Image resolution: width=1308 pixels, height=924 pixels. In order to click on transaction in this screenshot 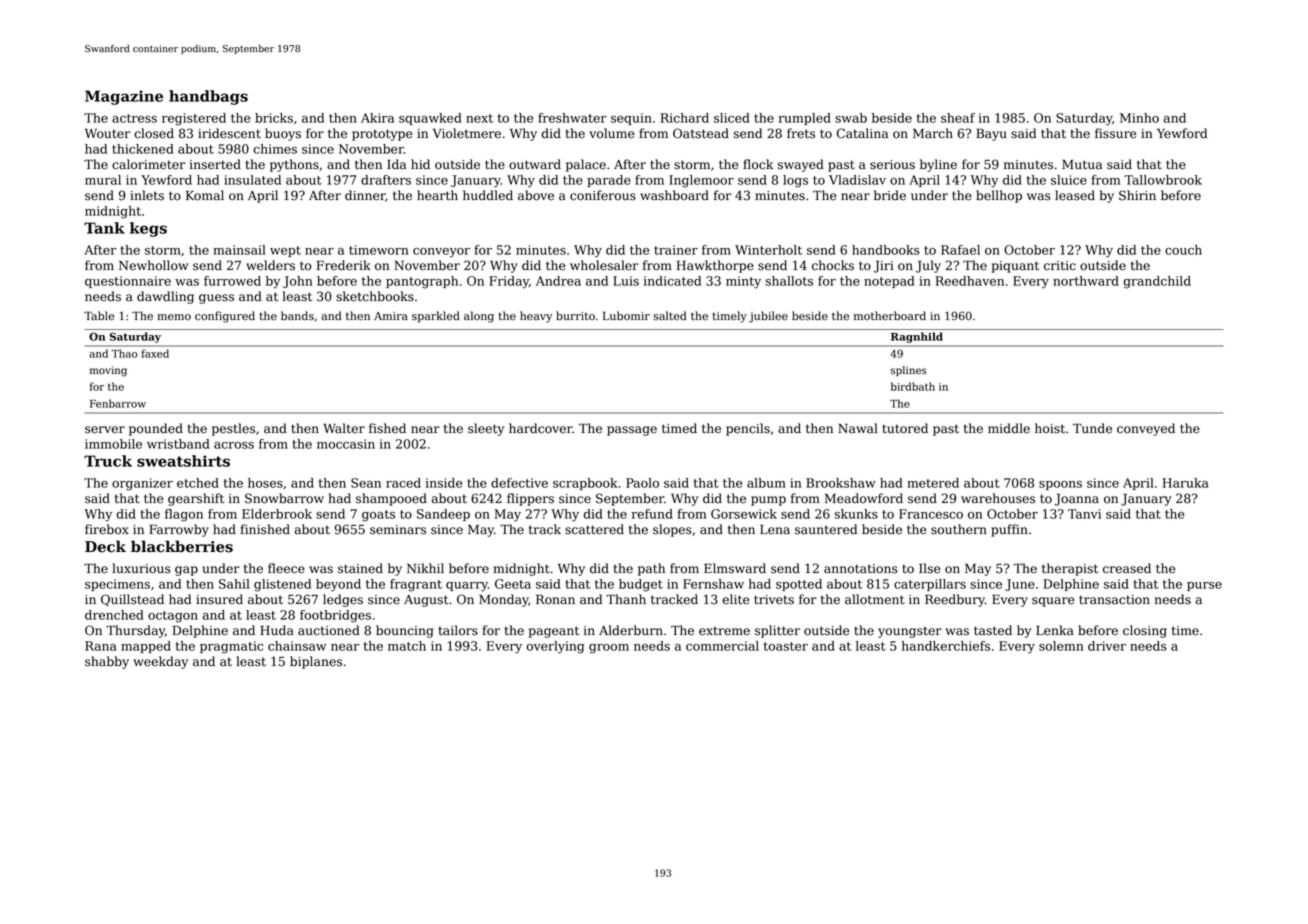, I will do `click(1114, 600)`.
